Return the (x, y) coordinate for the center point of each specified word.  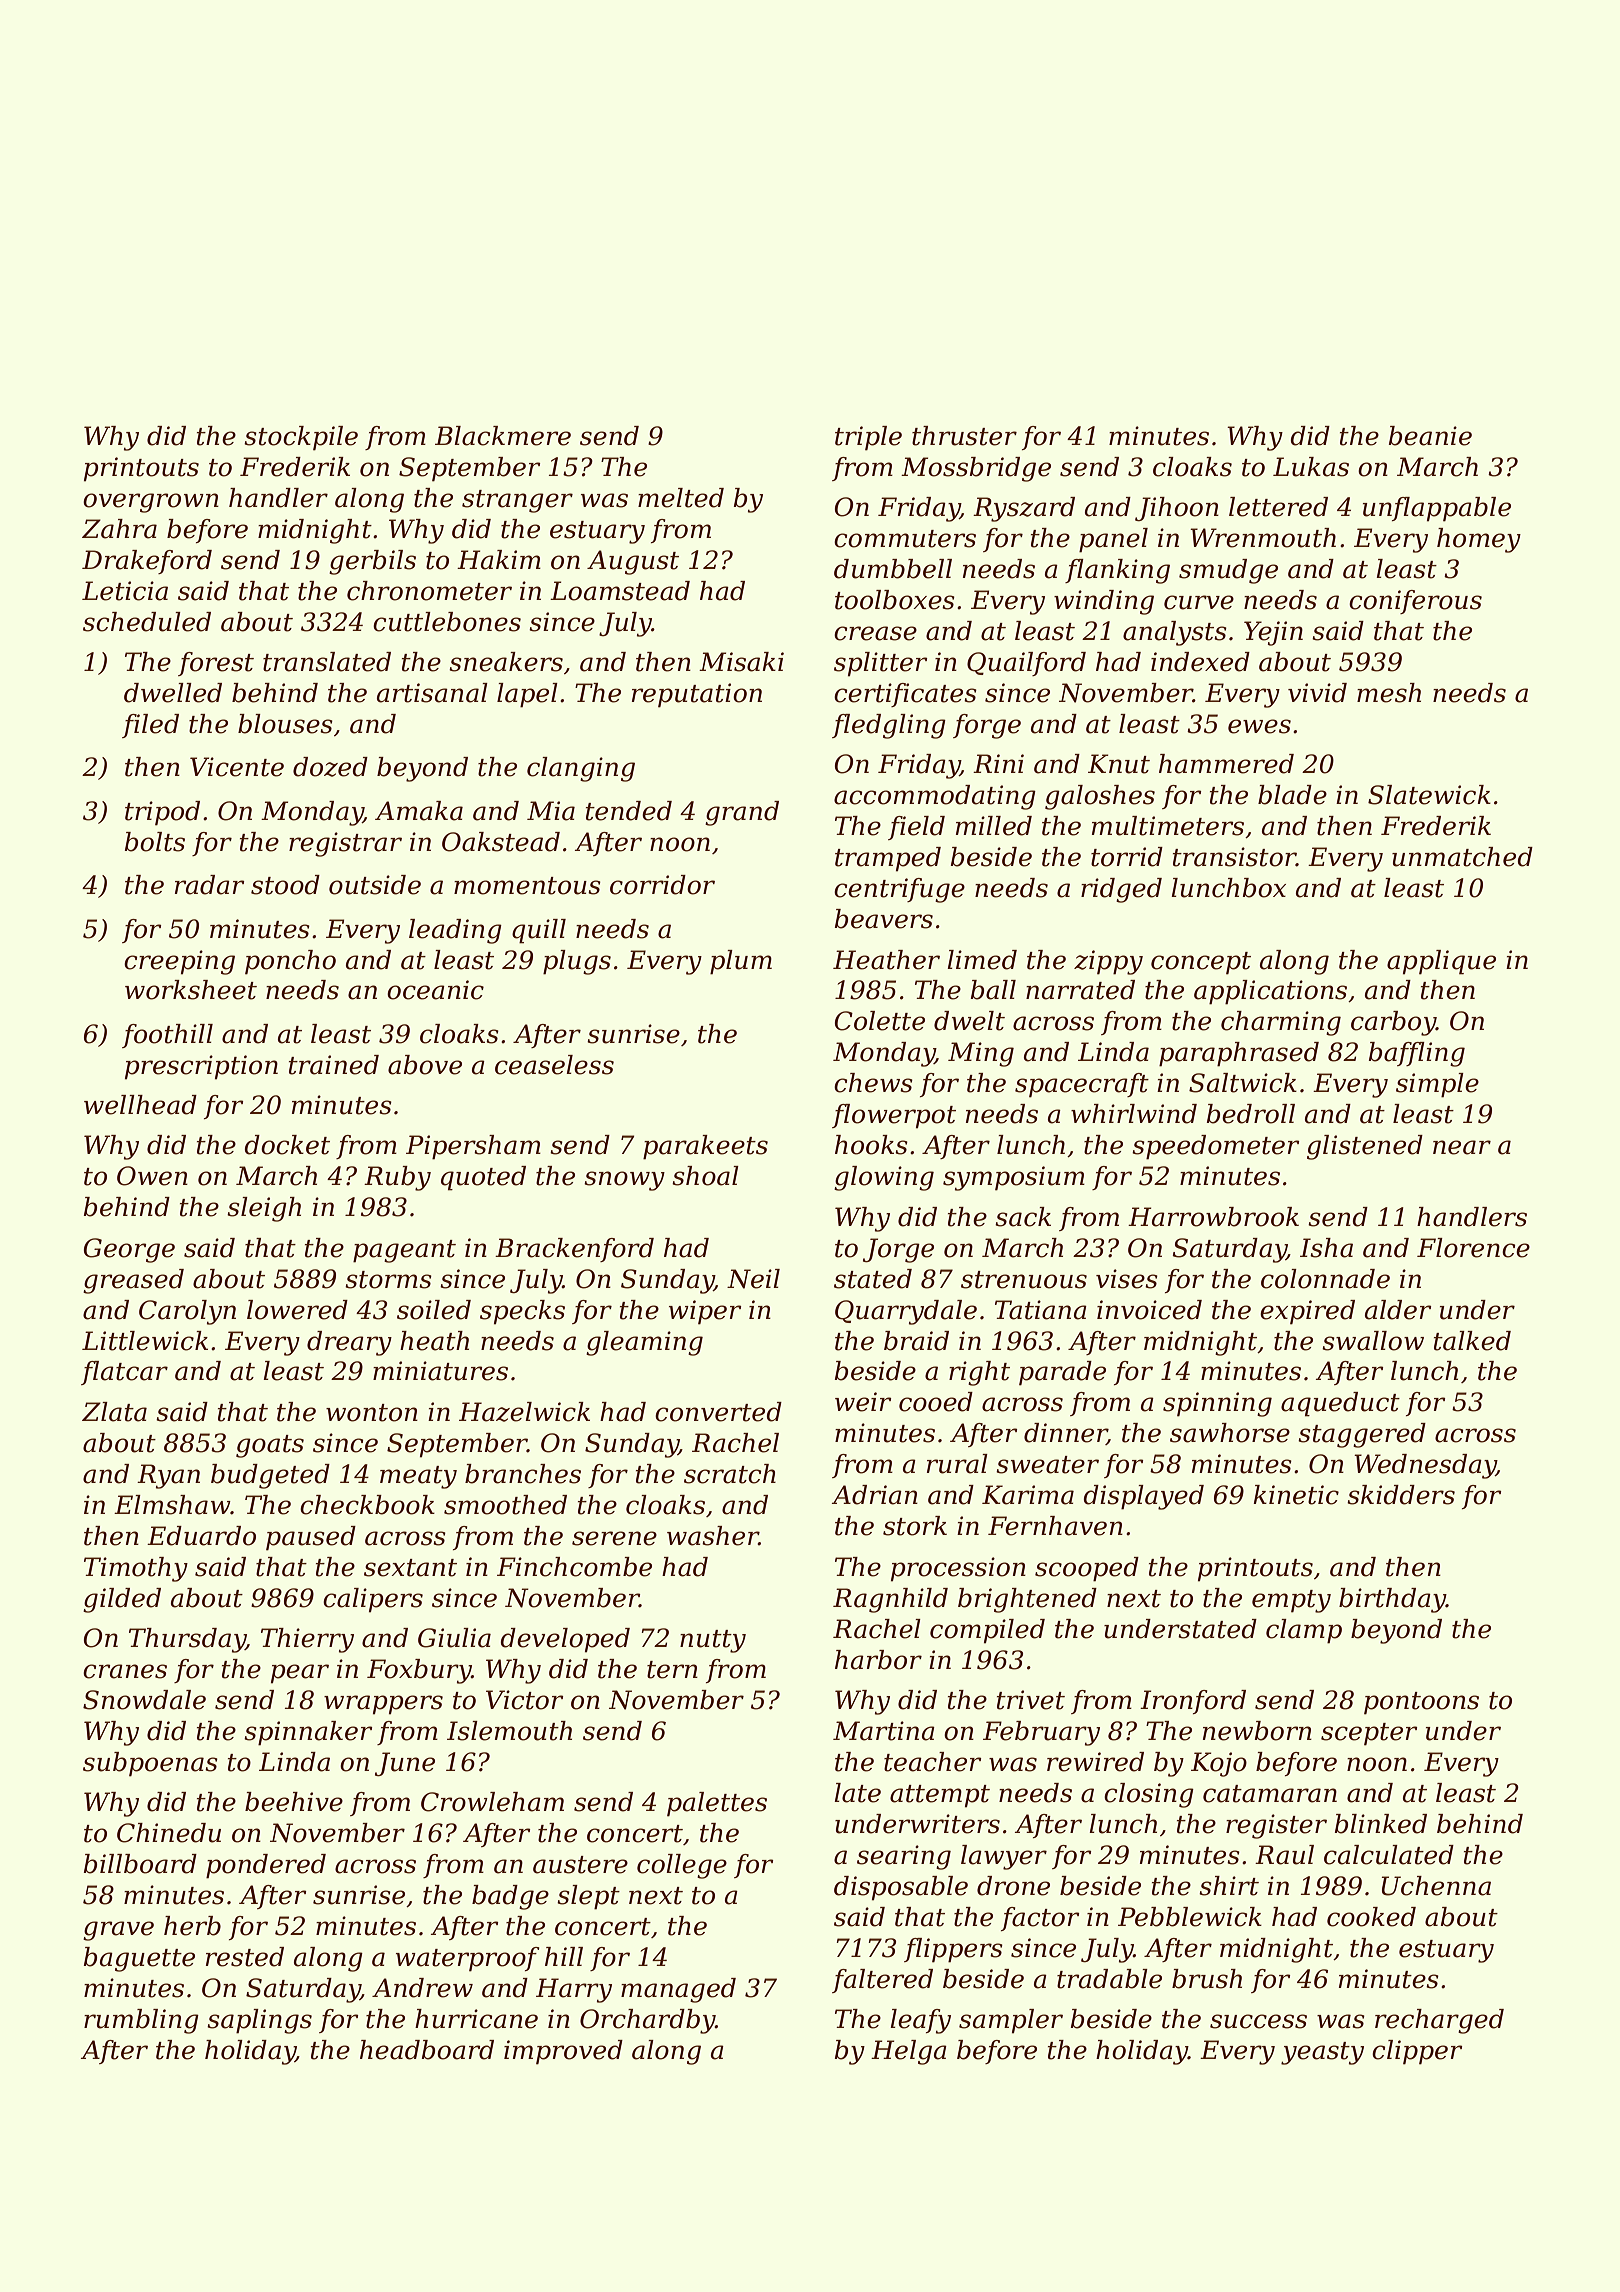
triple (868, 438)
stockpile (301, 438)
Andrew (422, 1988)
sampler (1011, 2021)
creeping (179, 962)
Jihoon (1177, 509)
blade (1292, 795)
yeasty (1322, 2053)
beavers (884, 919)
